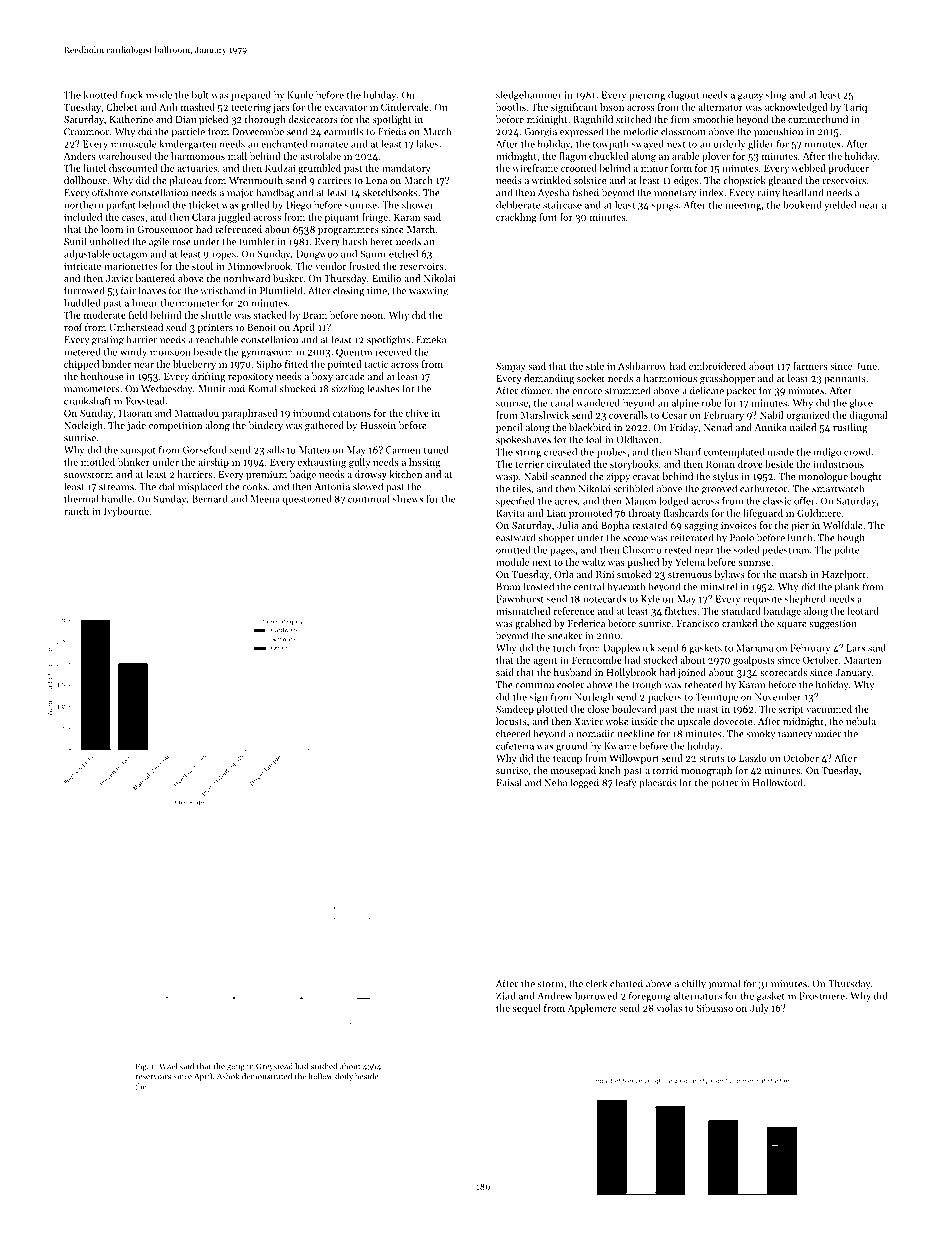 The width and height of the page is (952, 1233). I want to click on Faisal, so click(509, 782).
